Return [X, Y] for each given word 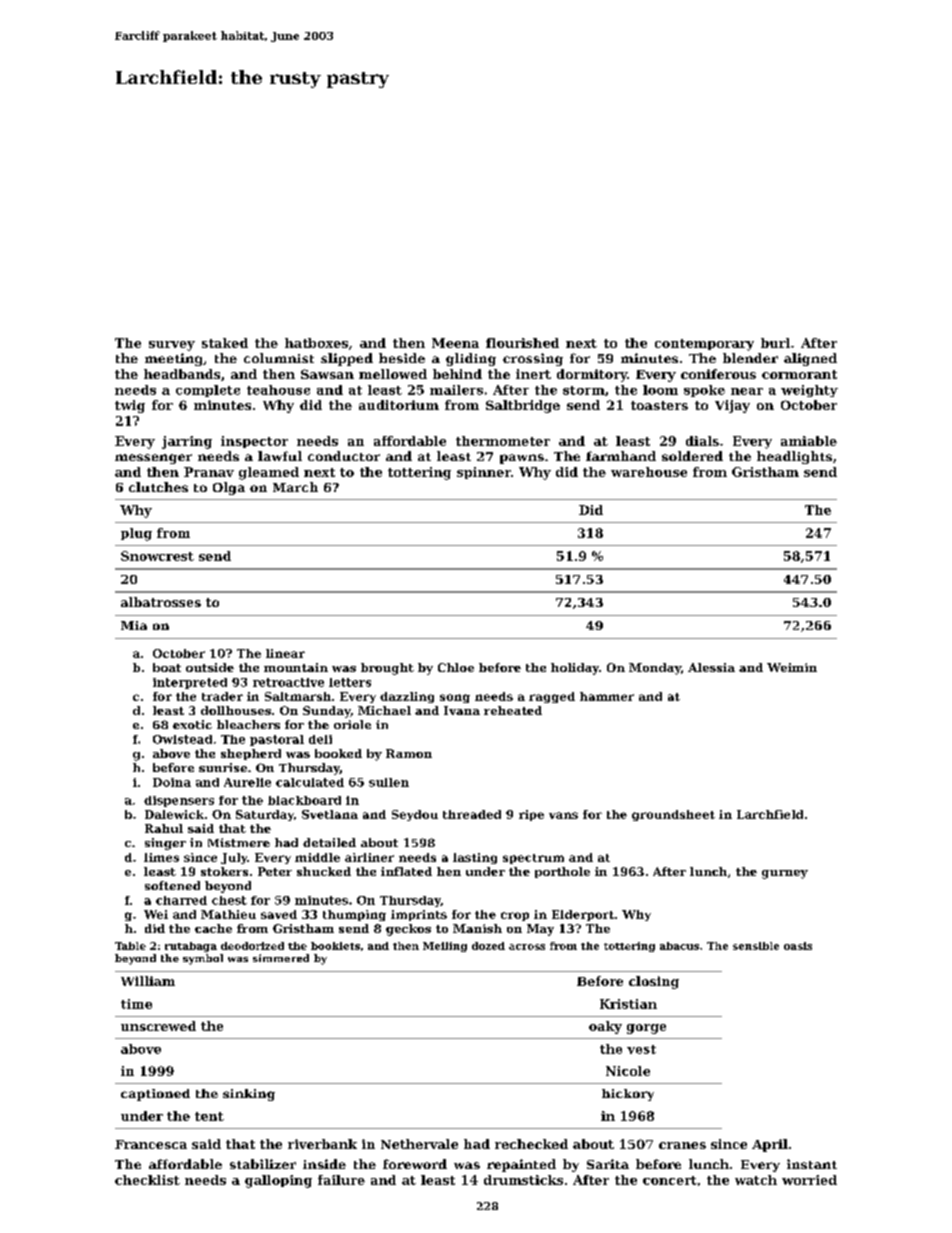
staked [225, 343]
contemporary [704, 345]
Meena [455, 343]
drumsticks [523, 1180]
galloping [278, 1181]
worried [809, 1180]
